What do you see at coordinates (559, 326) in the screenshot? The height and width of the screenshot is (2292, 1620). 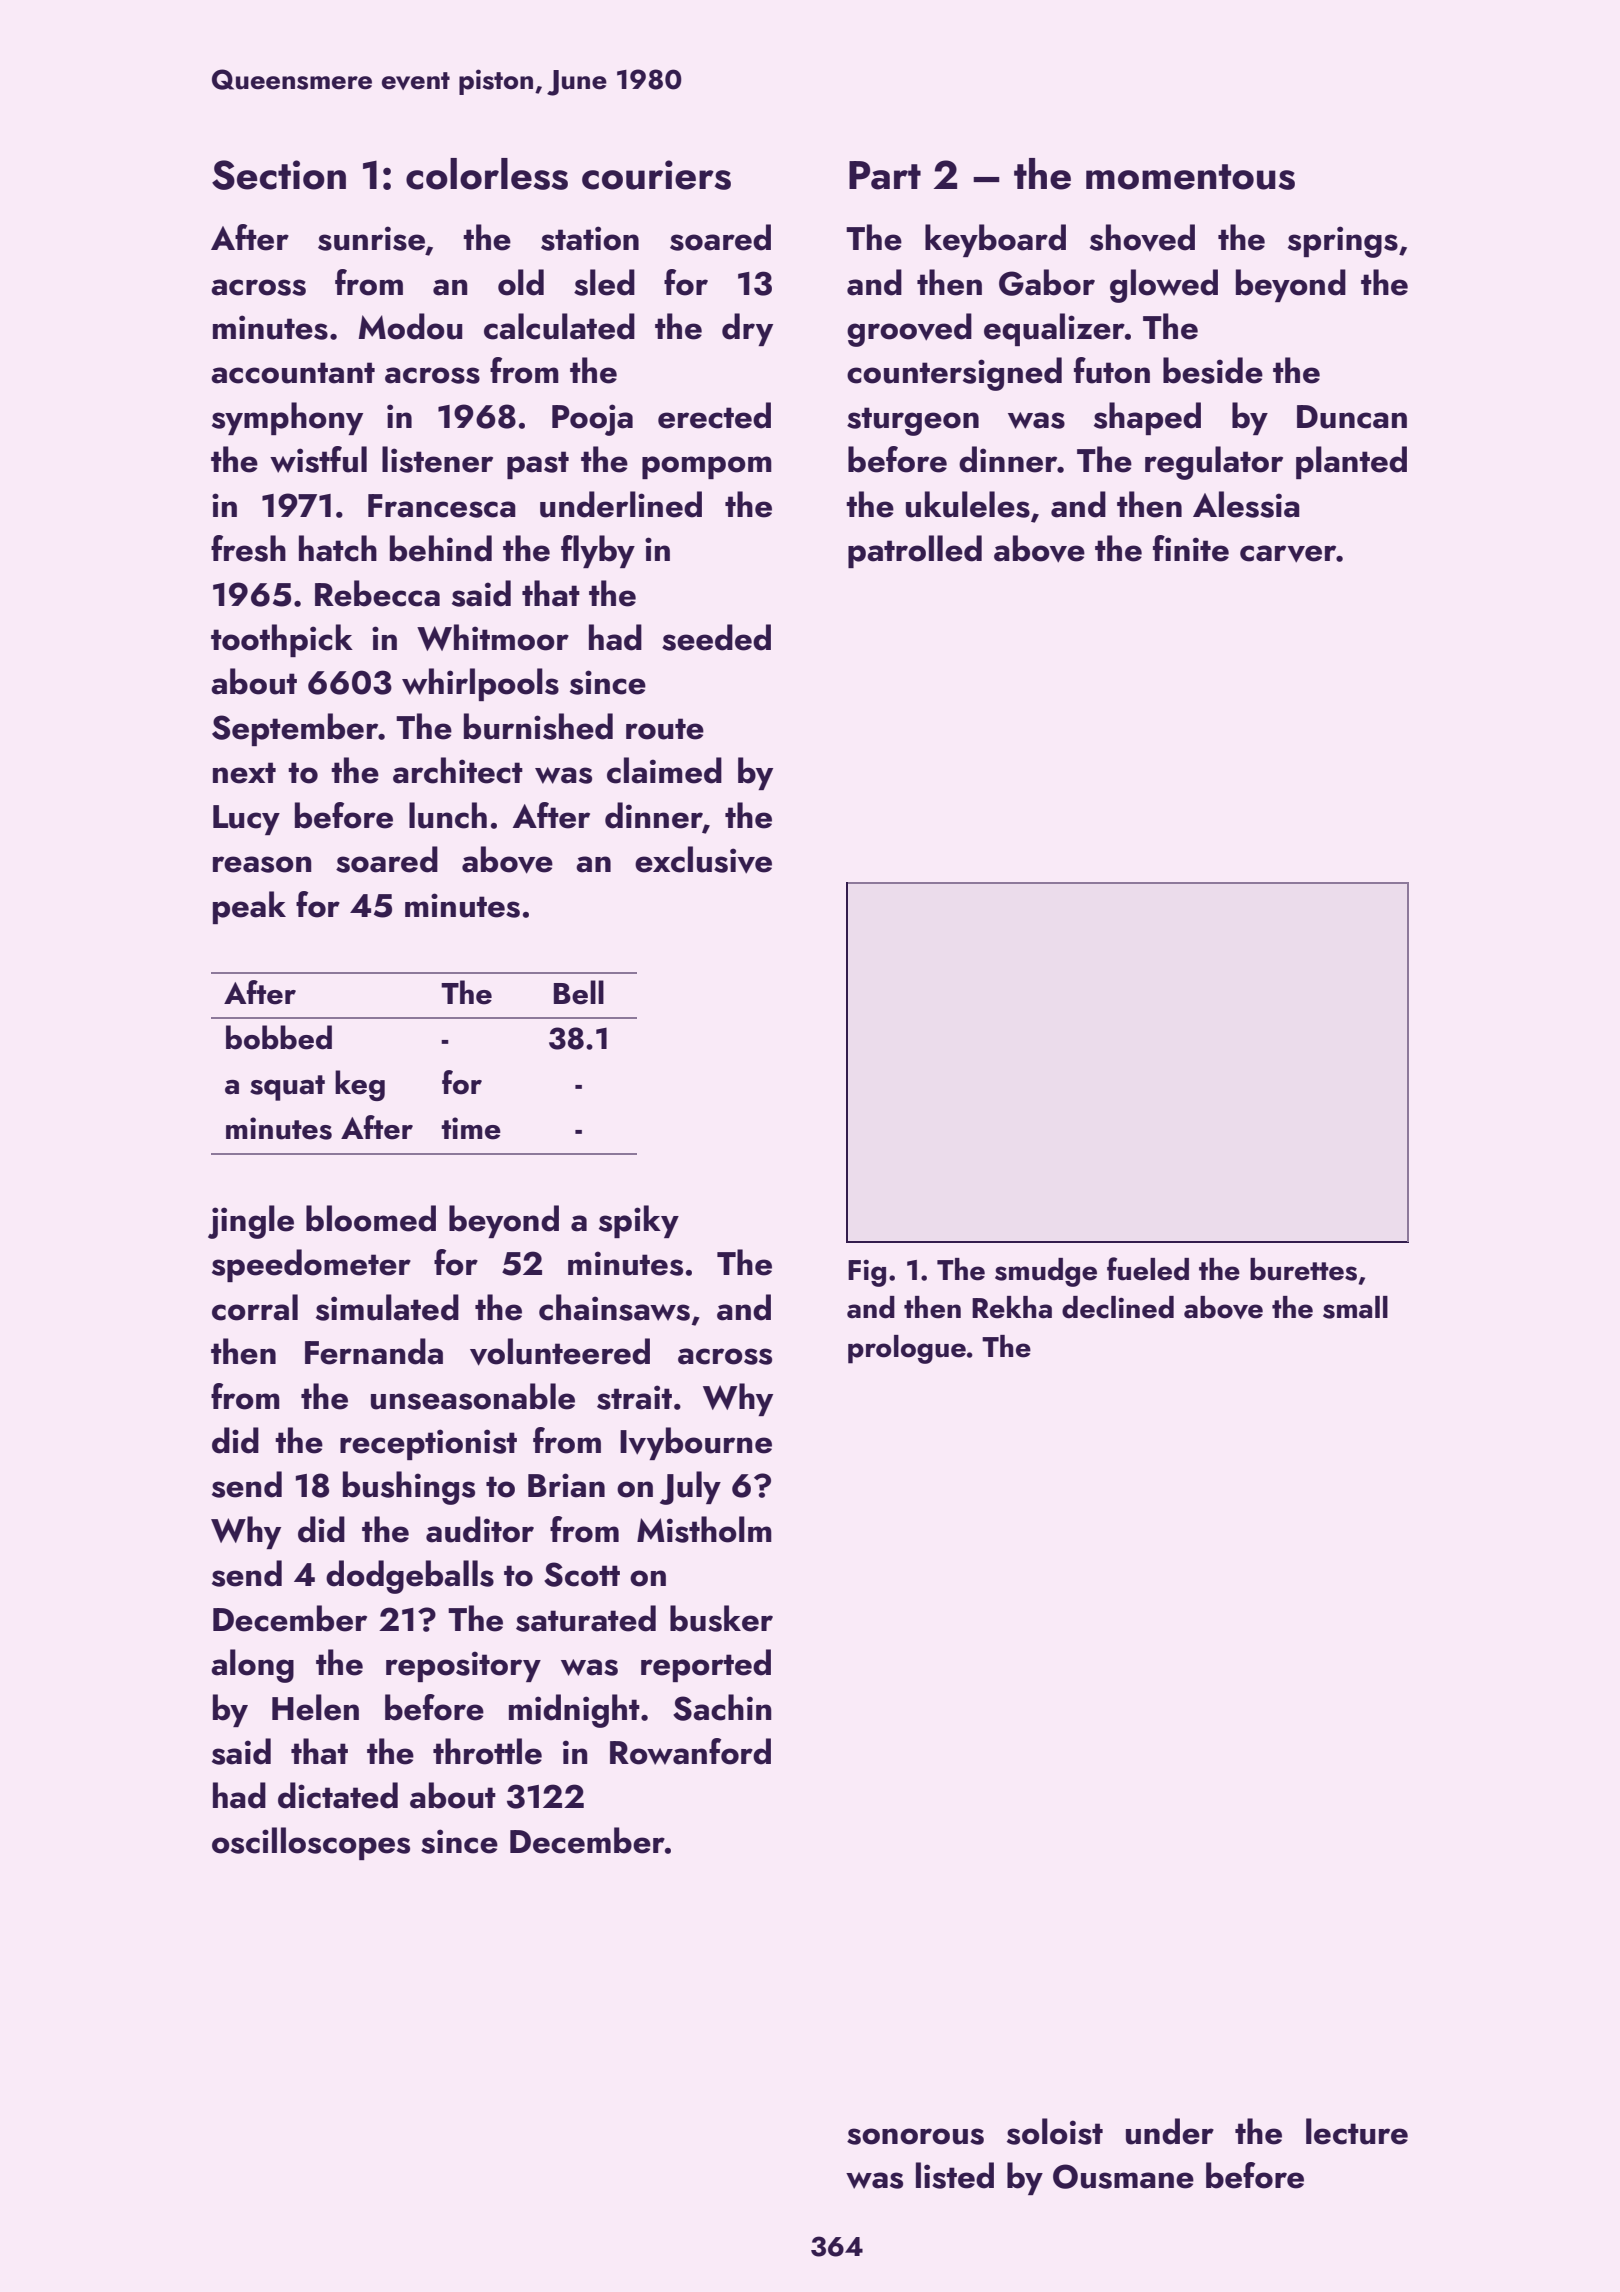 I see `calculated` at bounding box center [559, 326].
